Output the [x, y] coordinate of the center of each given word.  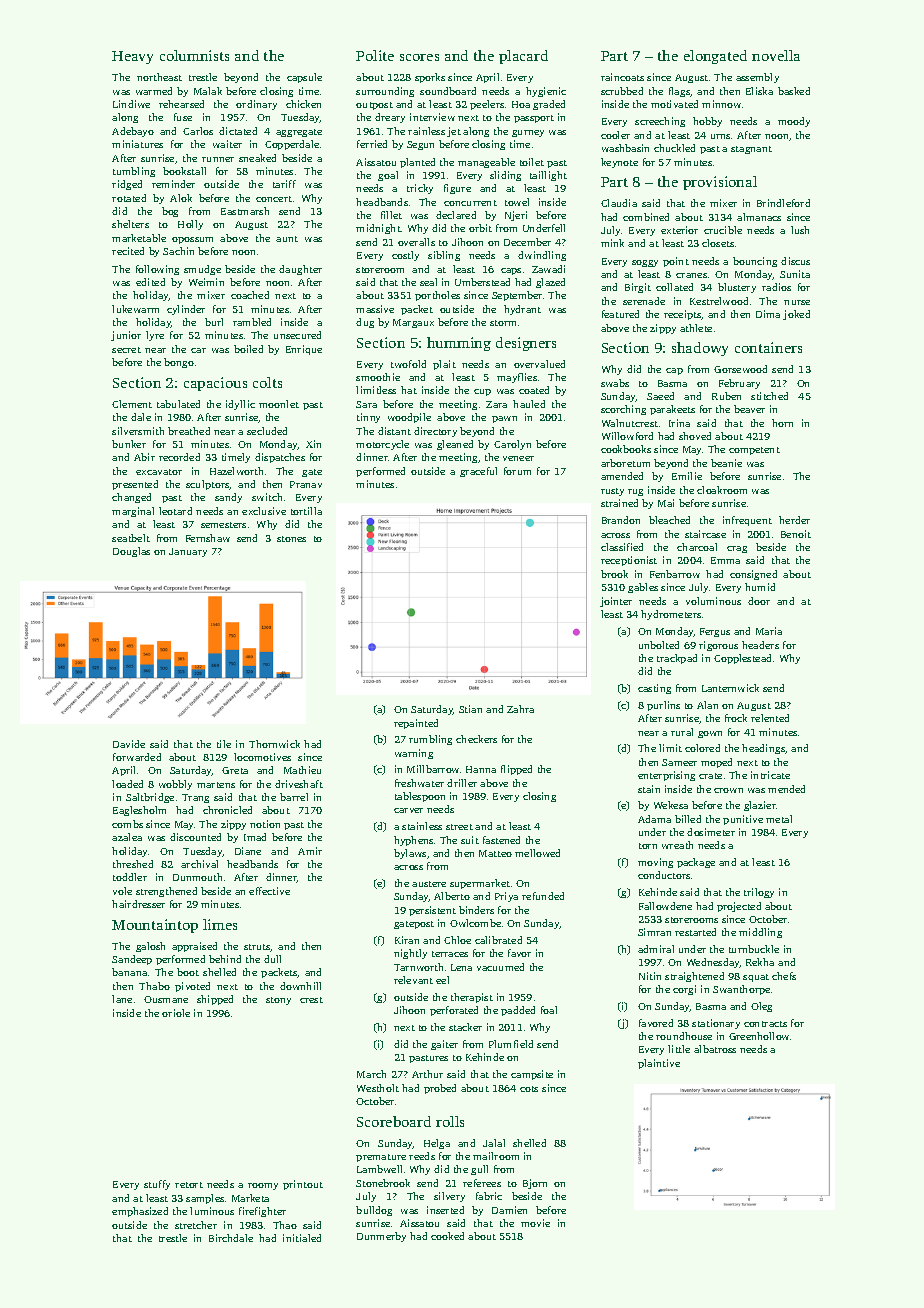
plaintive [659, 1064]
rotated [129, 198]
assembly [757, 78]
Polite [375, 55]
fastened [501, 840]
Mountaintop [155, 926]
